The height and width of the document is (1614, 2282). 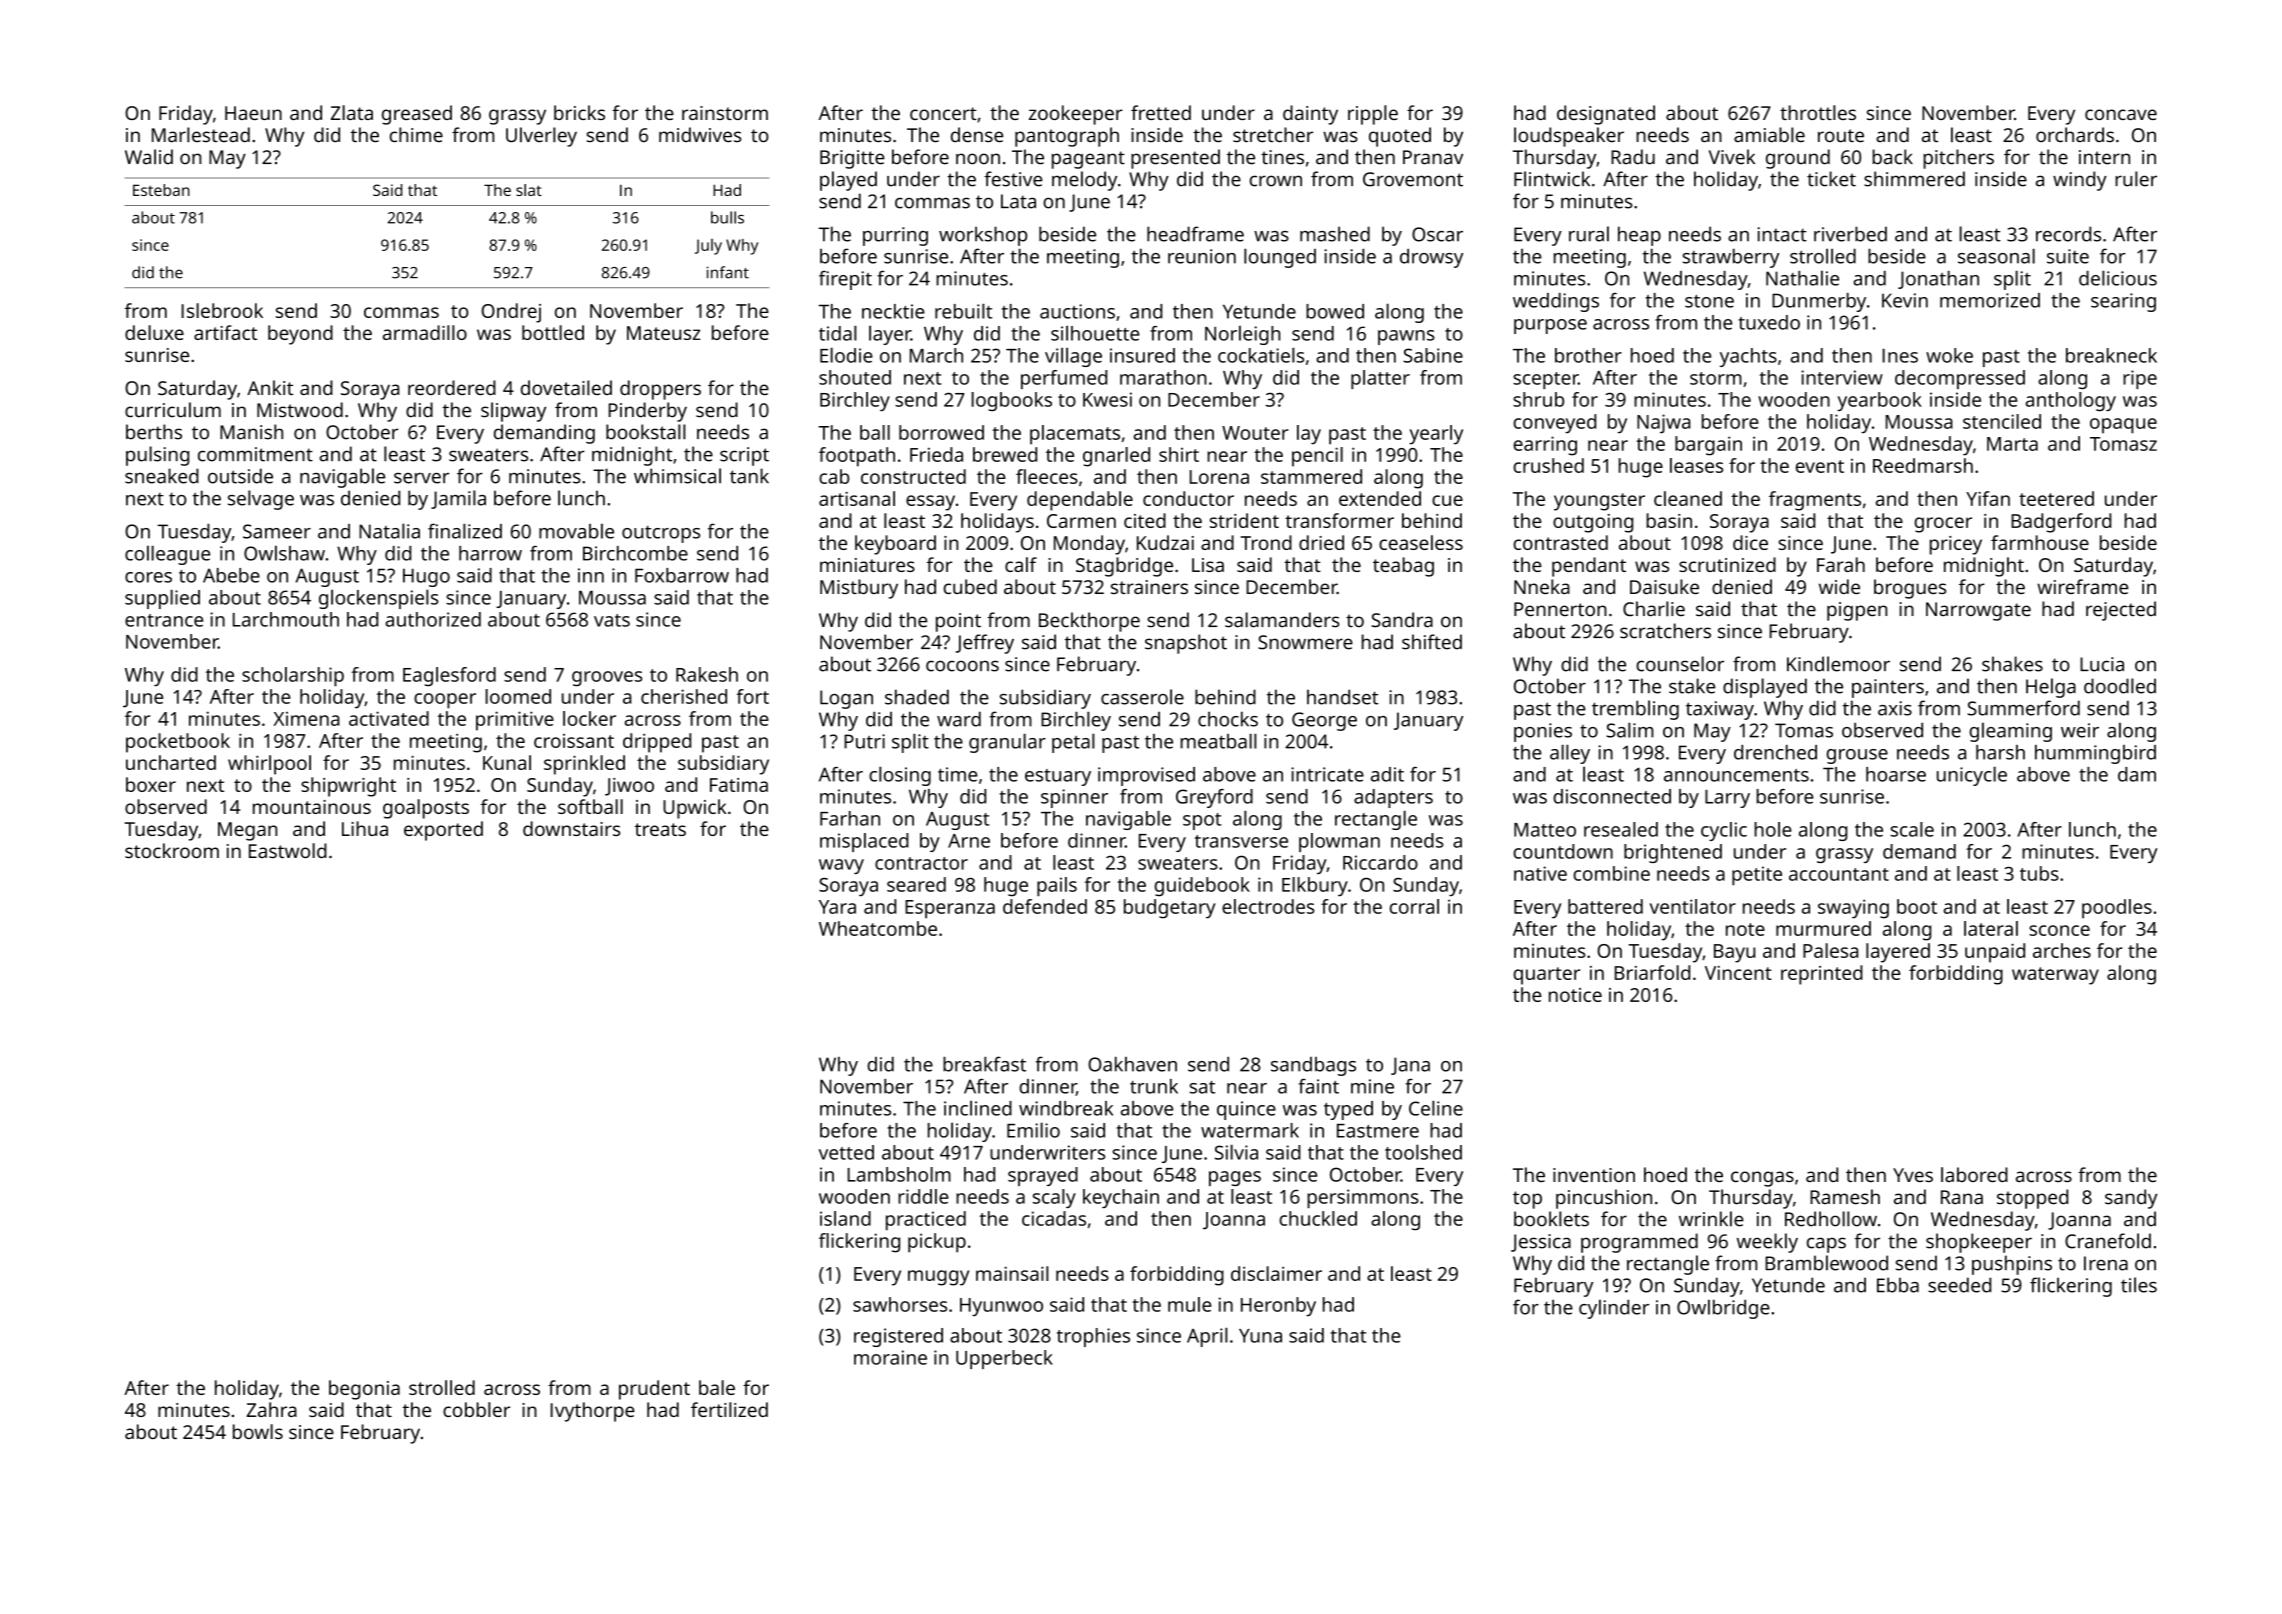 What do you see at coordinates (729, 1409) in the document?
I see `fertilized` at bounding box center [729, 1409].
